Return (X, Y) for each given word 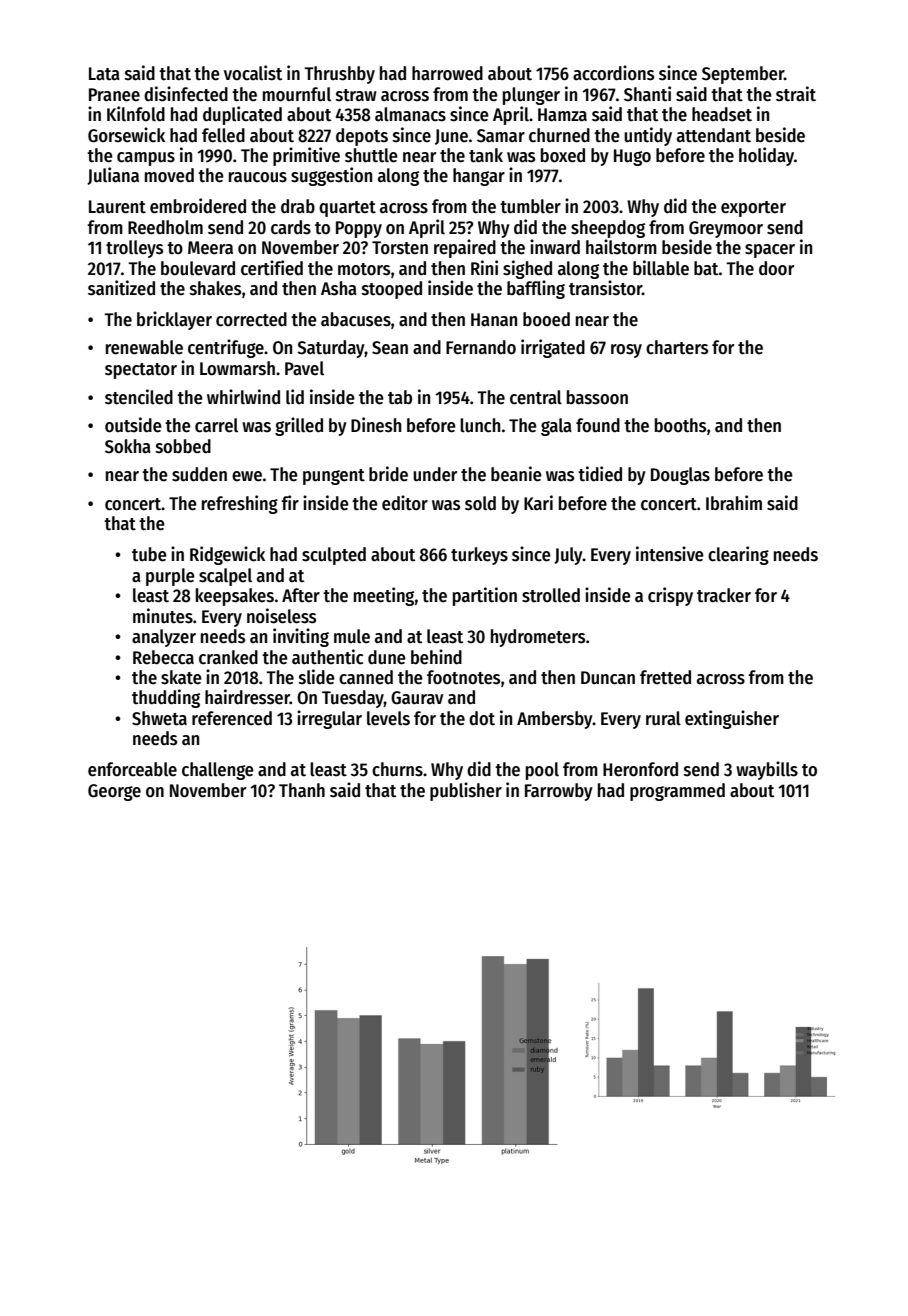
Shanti (647, 94)
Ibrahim (734, 503)
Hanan (494, 320)
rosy (626, 351)
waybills (767, 770)
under (435, 474)
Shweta (159, 718)
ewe (247, 476)
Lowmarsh (237, 368)
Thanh (302, 790)
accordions (613, 73)
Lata (104, 74)
